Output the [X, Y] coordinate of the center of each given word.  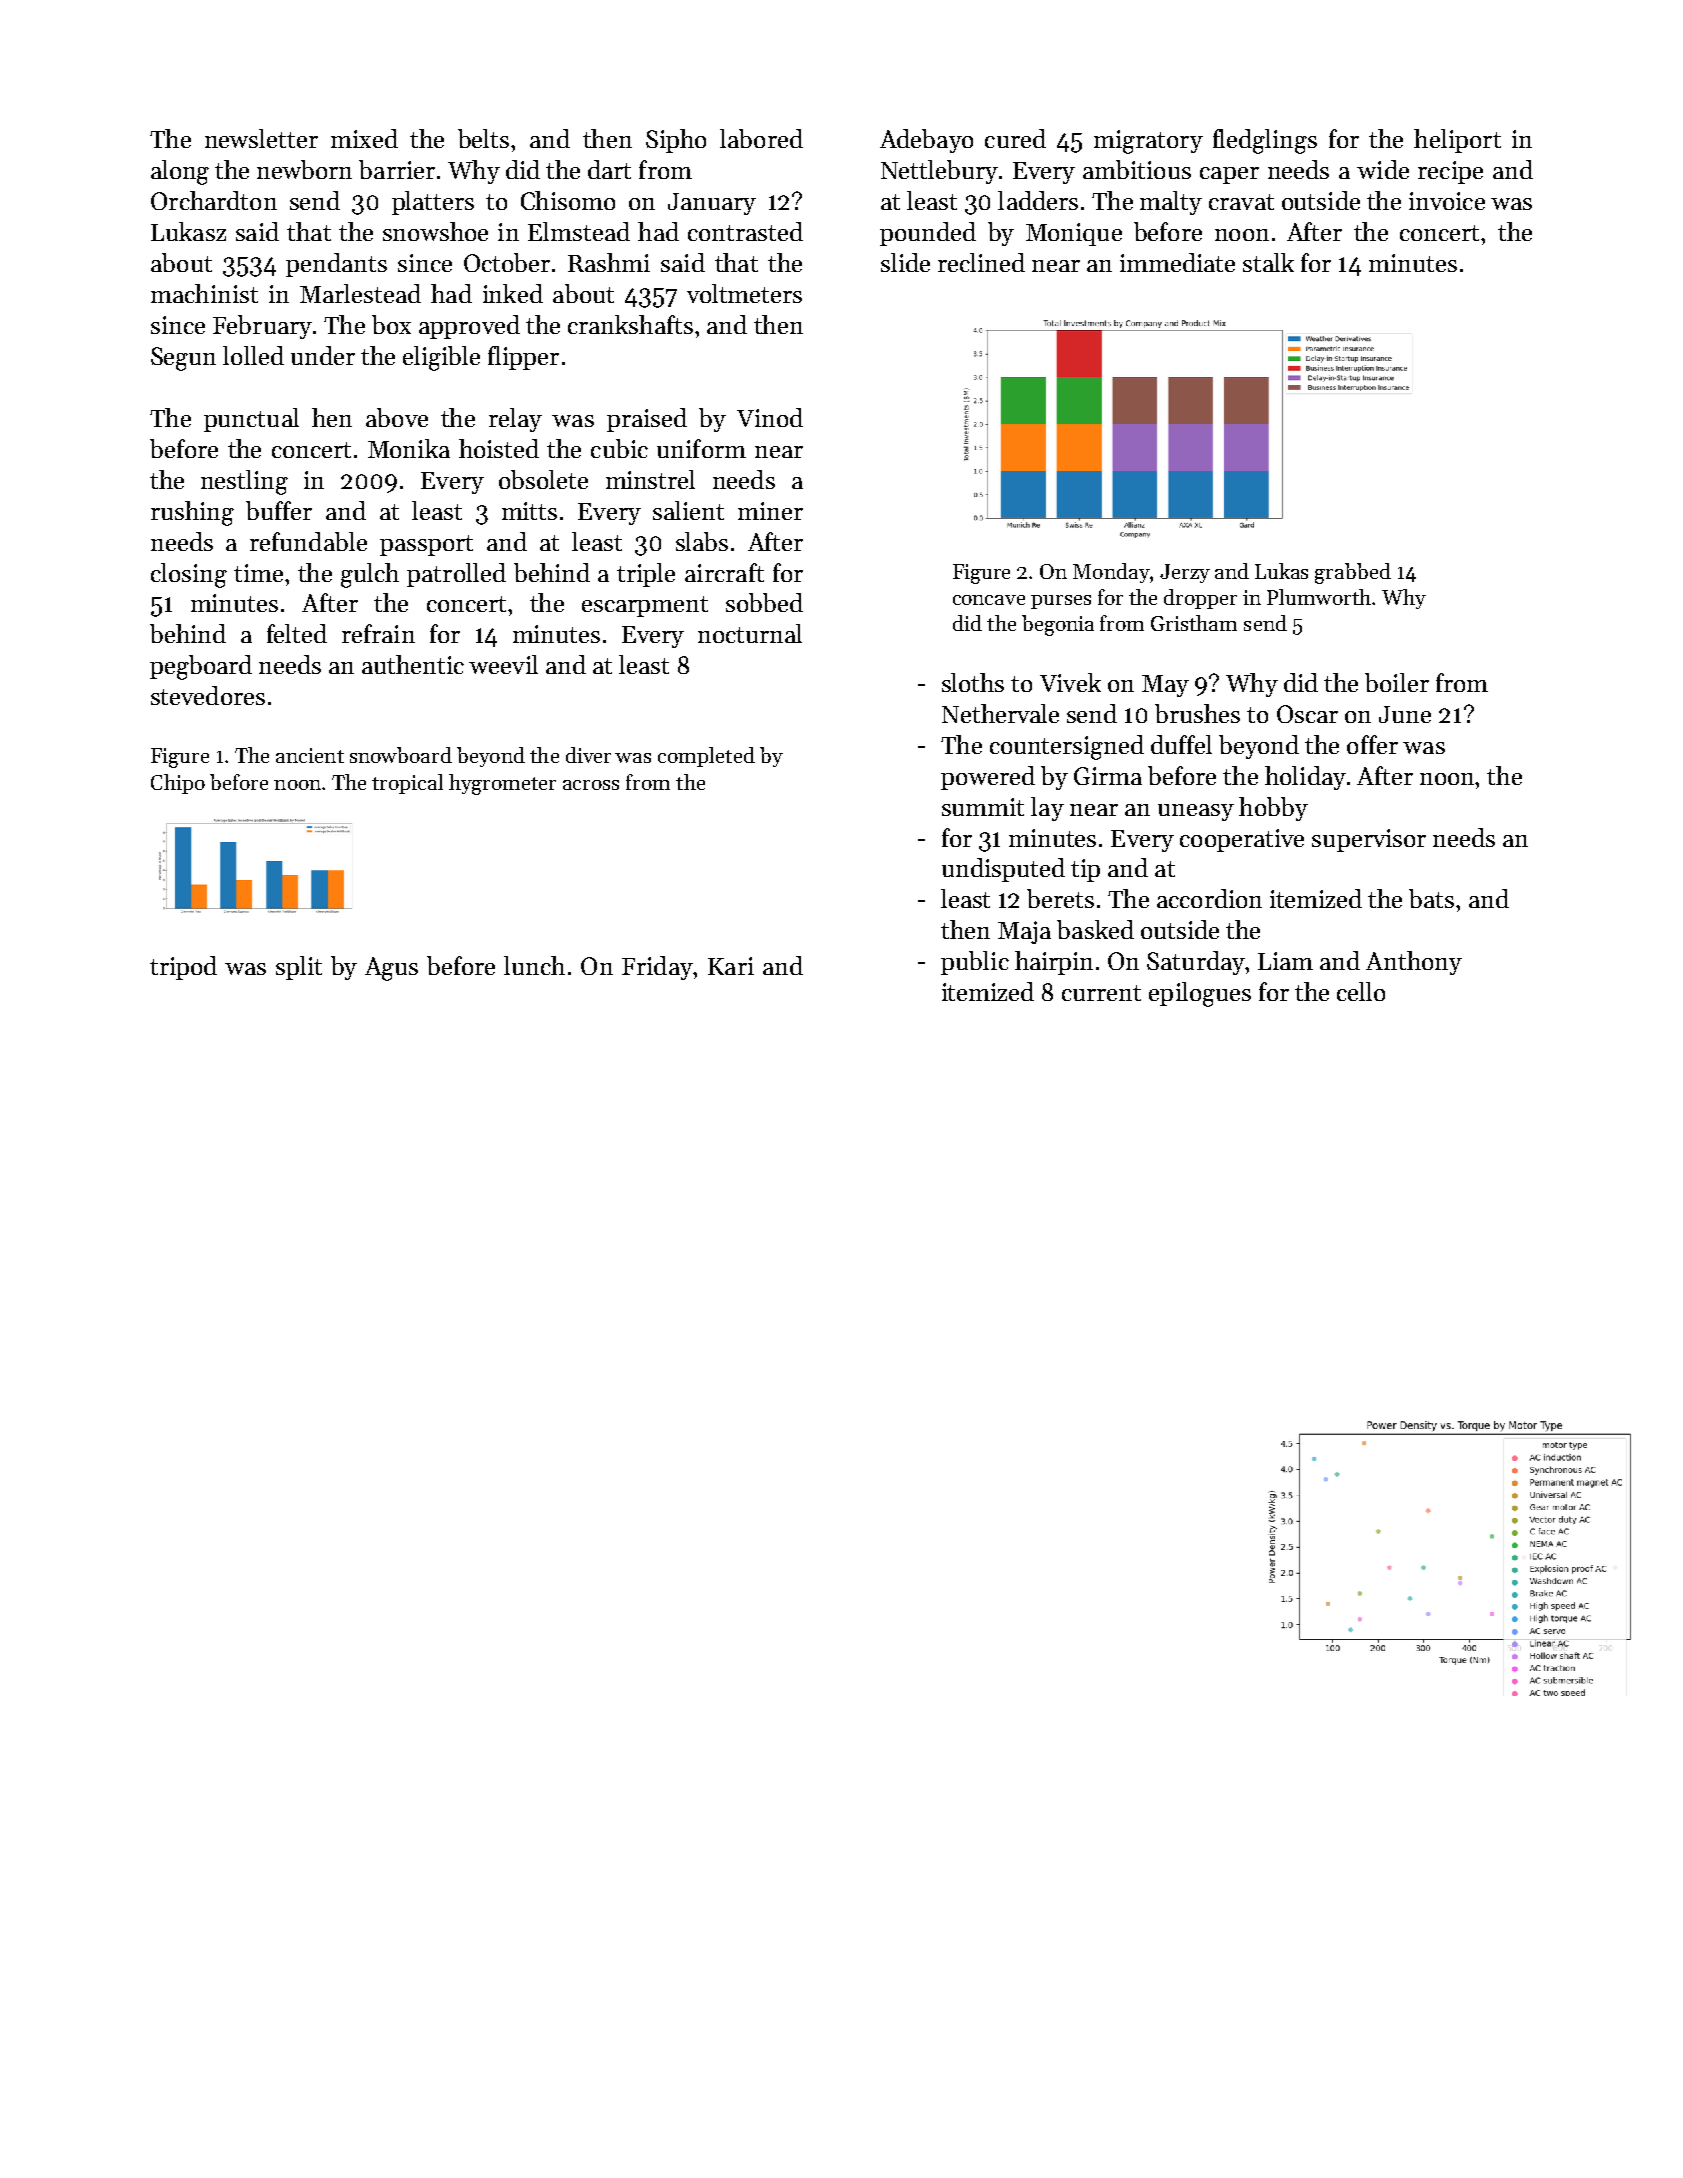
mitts [529, 511]
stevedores [208, 695]
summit [983, 807]
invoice [1447, 201]
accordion [1209, 898]
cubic [619, 448]
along [180, 172]
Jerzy [1185, 573]
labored [761, 138]
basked [1095, 929]
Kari [731, 966]
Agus [391, 969]
